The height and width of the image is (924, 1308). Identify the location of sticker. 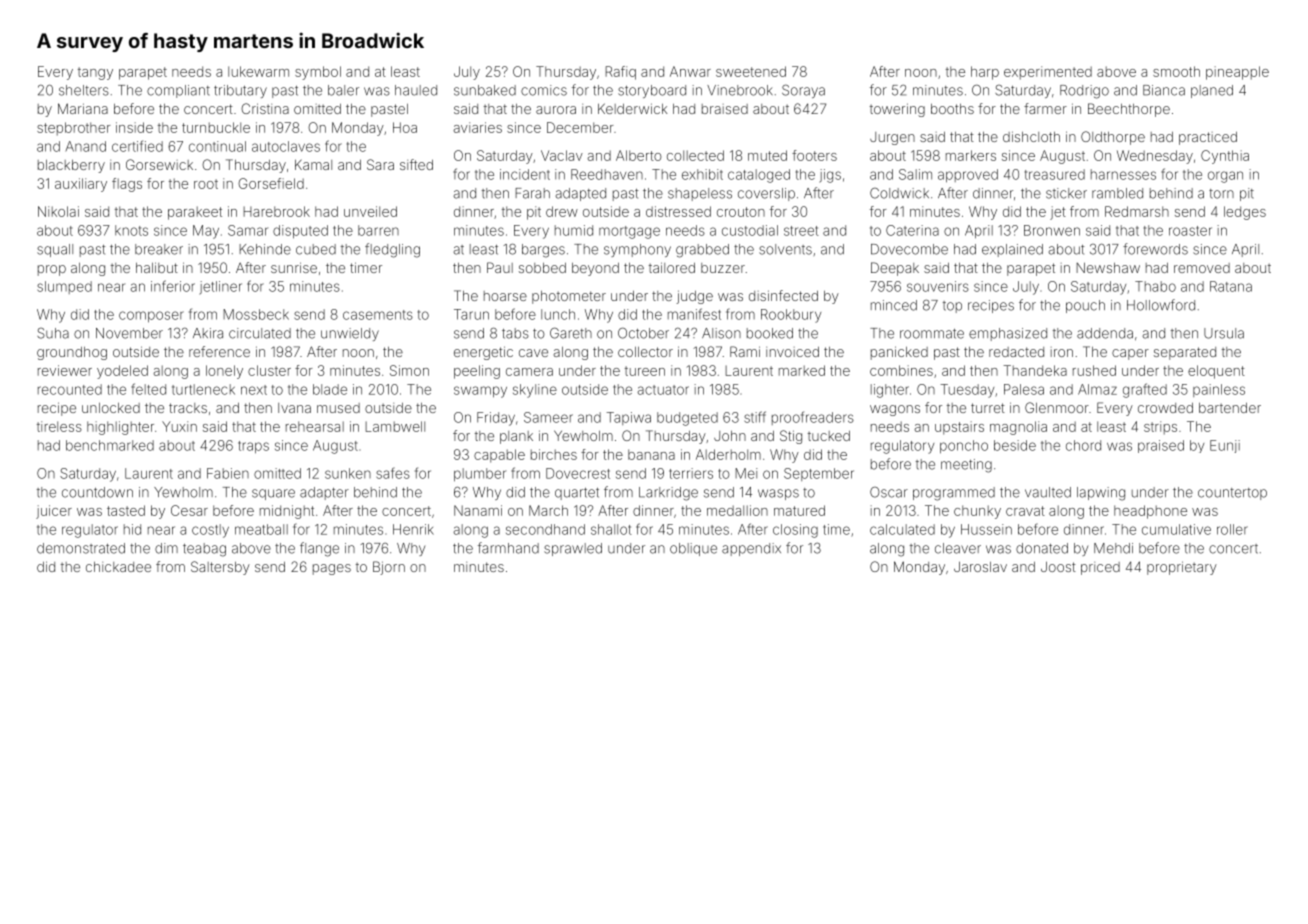
(1066, 193).
